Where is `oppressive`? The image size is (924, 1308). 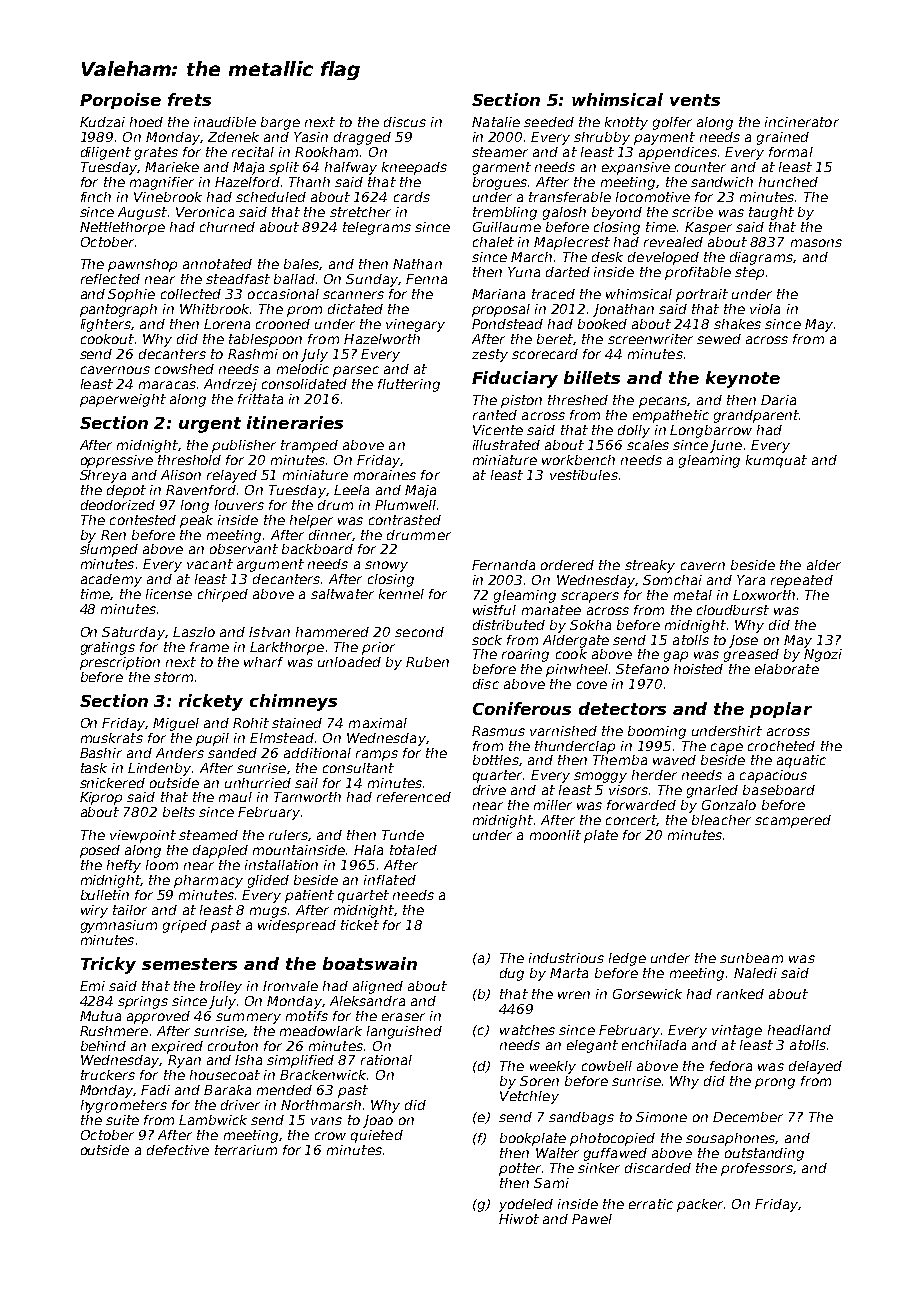
oppressive is located at coordinates (117, 461).
